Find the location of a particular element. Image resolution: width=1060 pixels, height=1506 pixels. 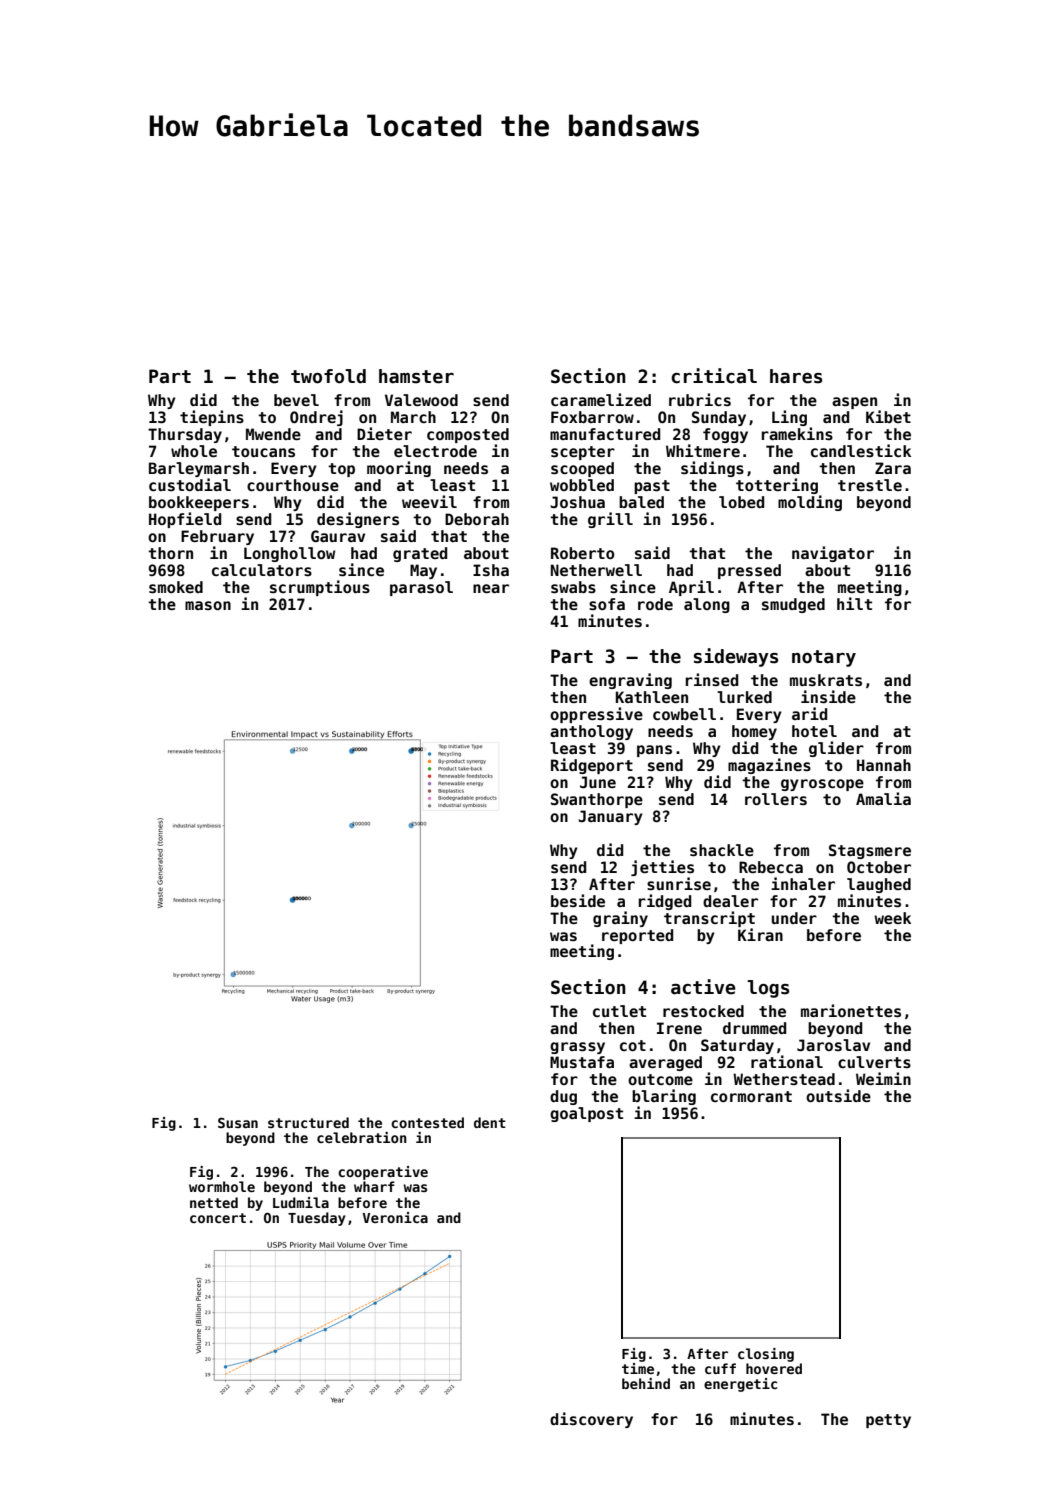

cuff is located at coordinates (720, 1368).
